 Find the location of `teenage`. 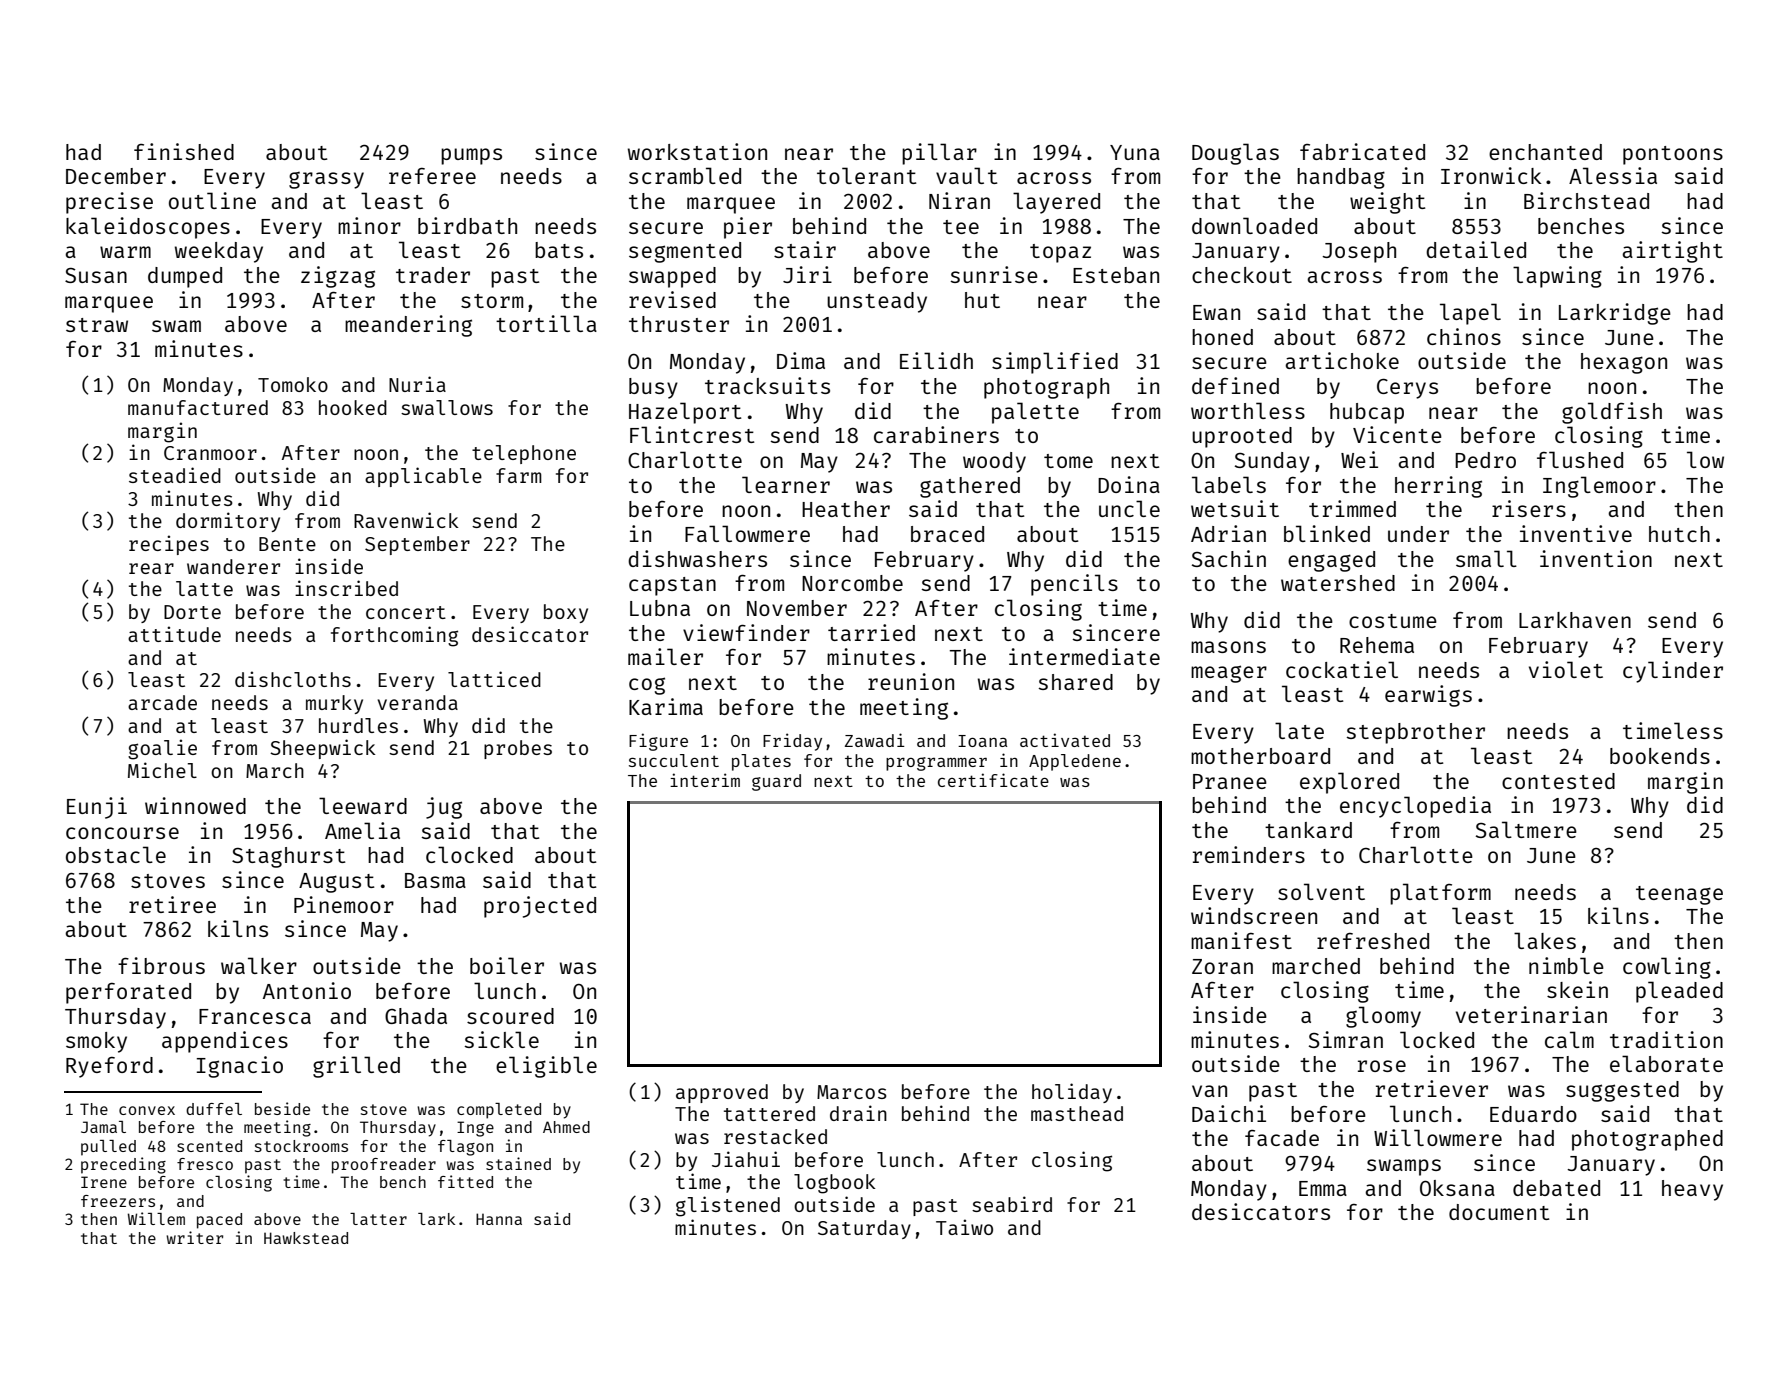

teenage is located at coordinates (1679, 895).
